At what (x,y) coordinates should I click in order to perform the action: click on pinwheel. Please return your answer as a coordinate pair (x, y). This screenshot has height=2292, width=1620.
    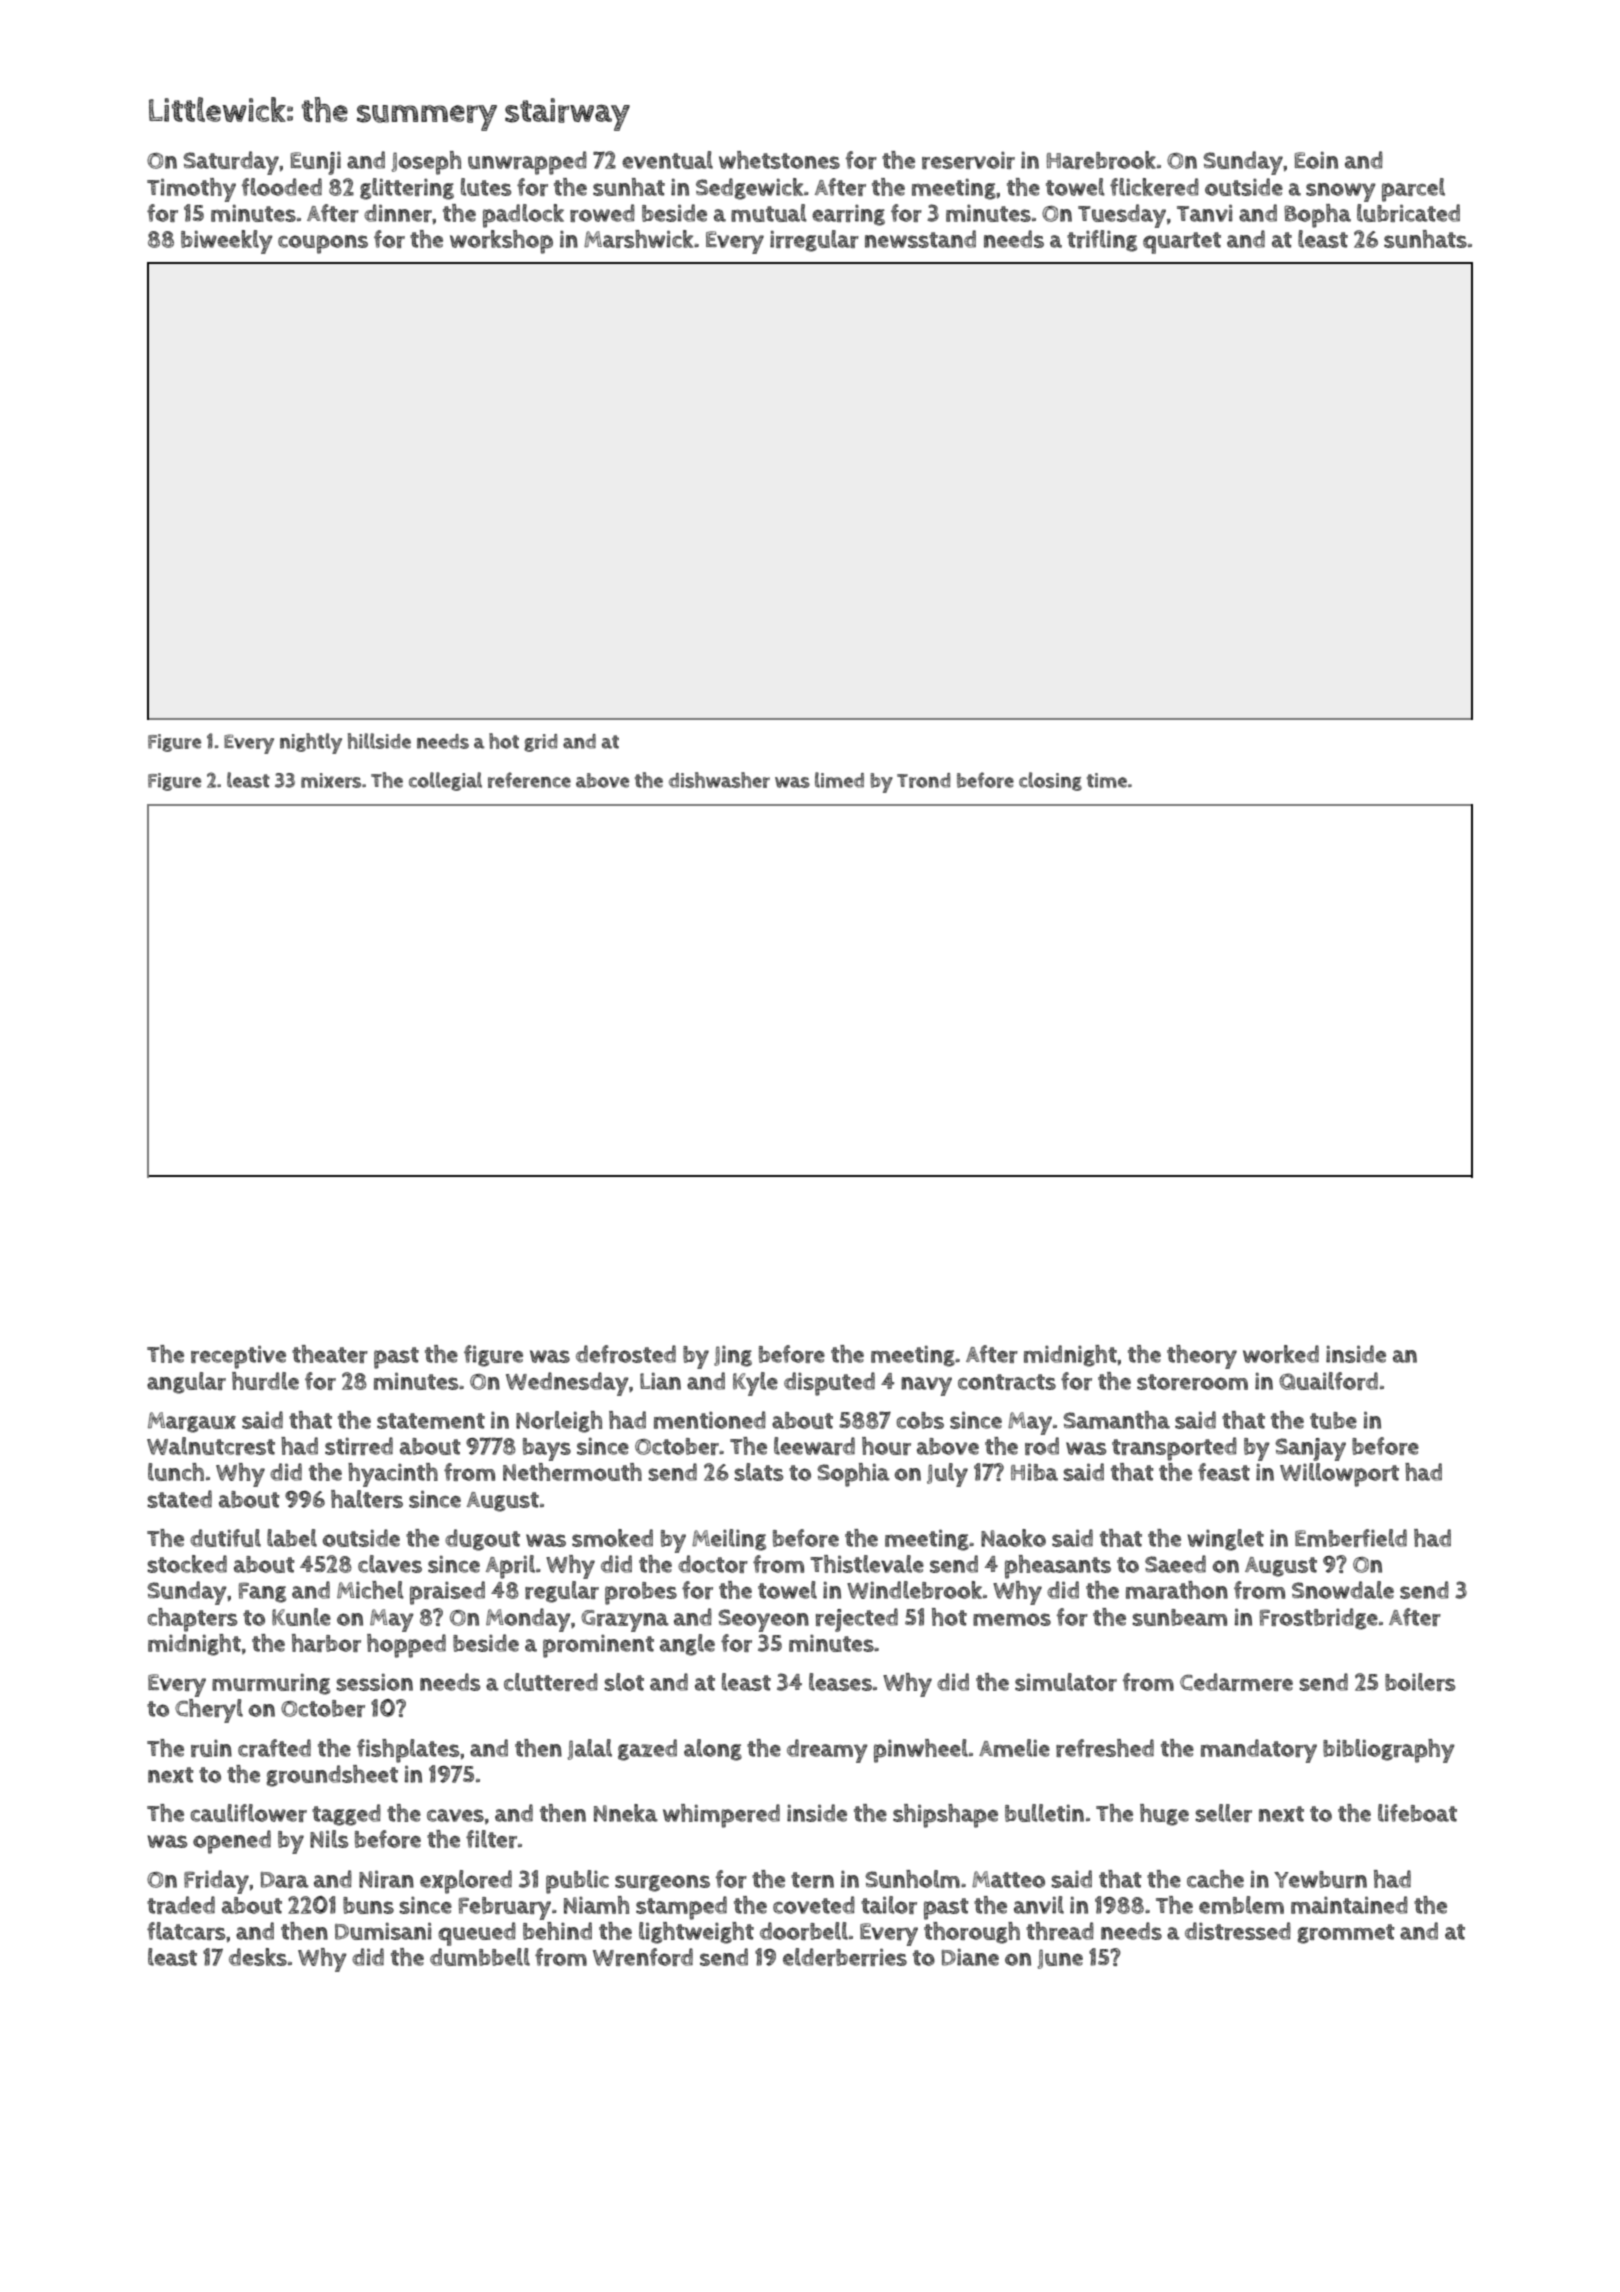
    Looking at the image, I should click on (921, 1751).
